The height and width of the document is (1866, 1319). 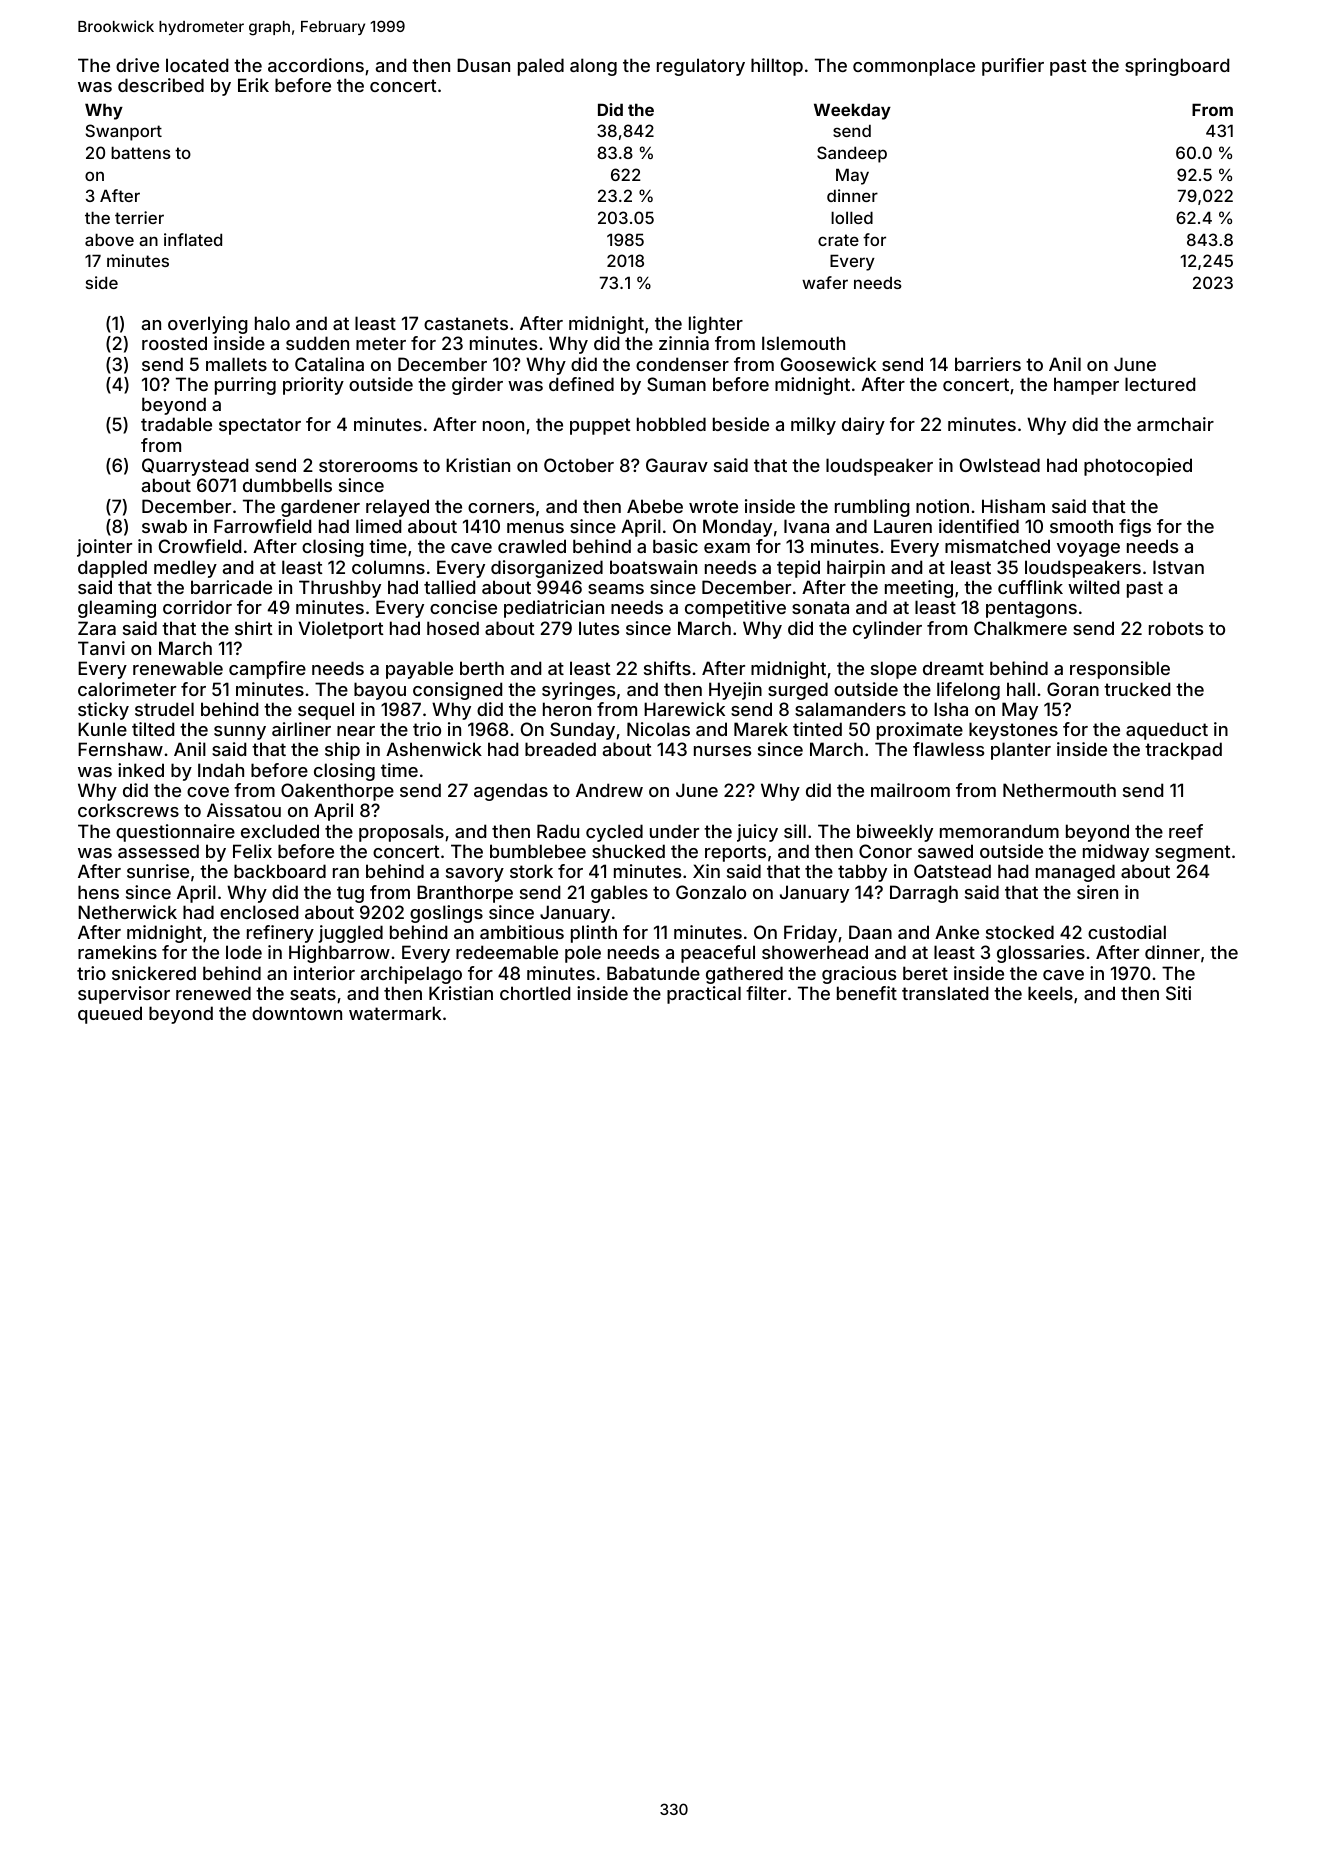 What do you see at coordinates (137, 65) in the document?
I see `drive` at bounding box center [137, 65].
